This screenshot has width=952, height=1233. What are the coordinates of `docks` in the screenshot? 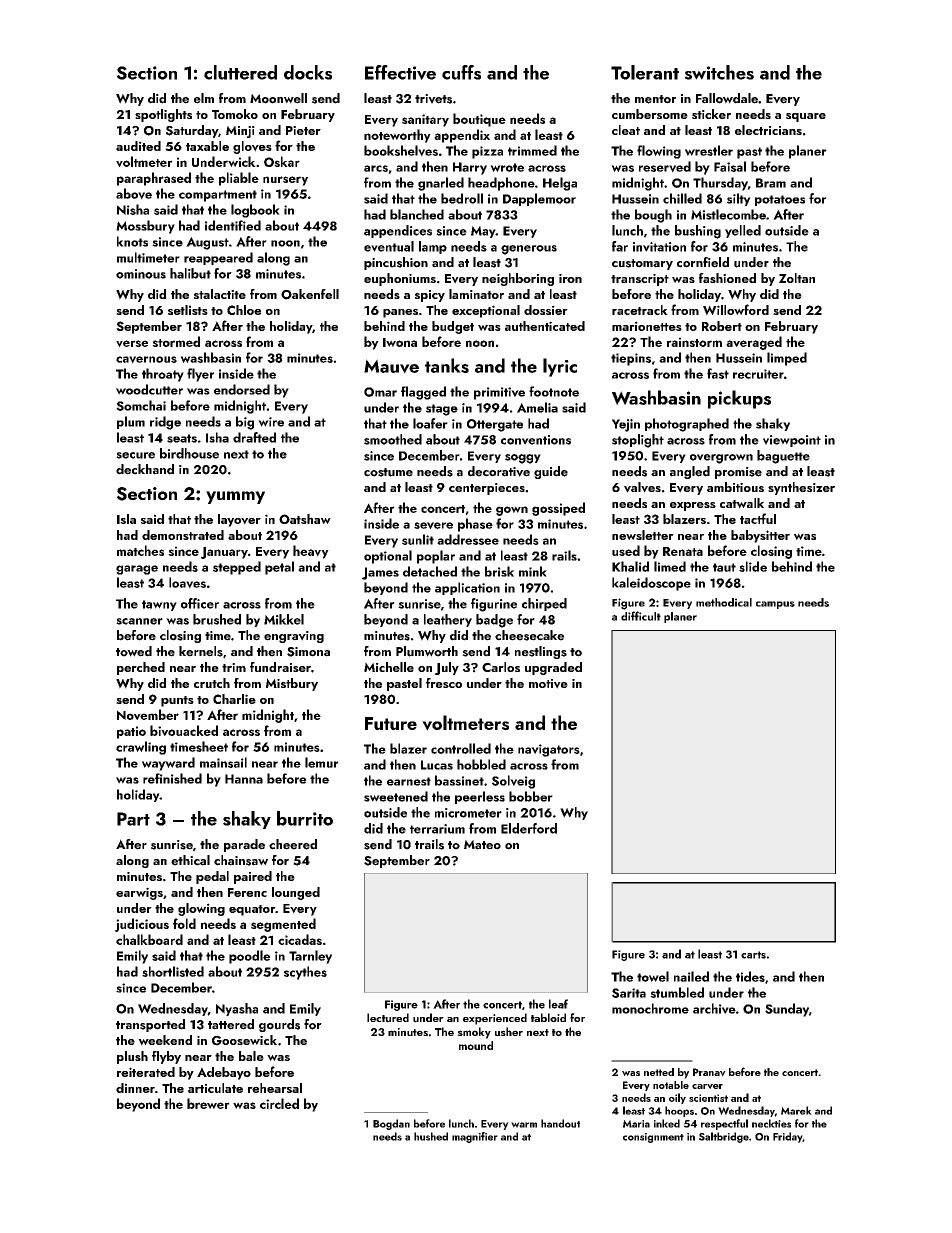 It's located at (308, 72).
